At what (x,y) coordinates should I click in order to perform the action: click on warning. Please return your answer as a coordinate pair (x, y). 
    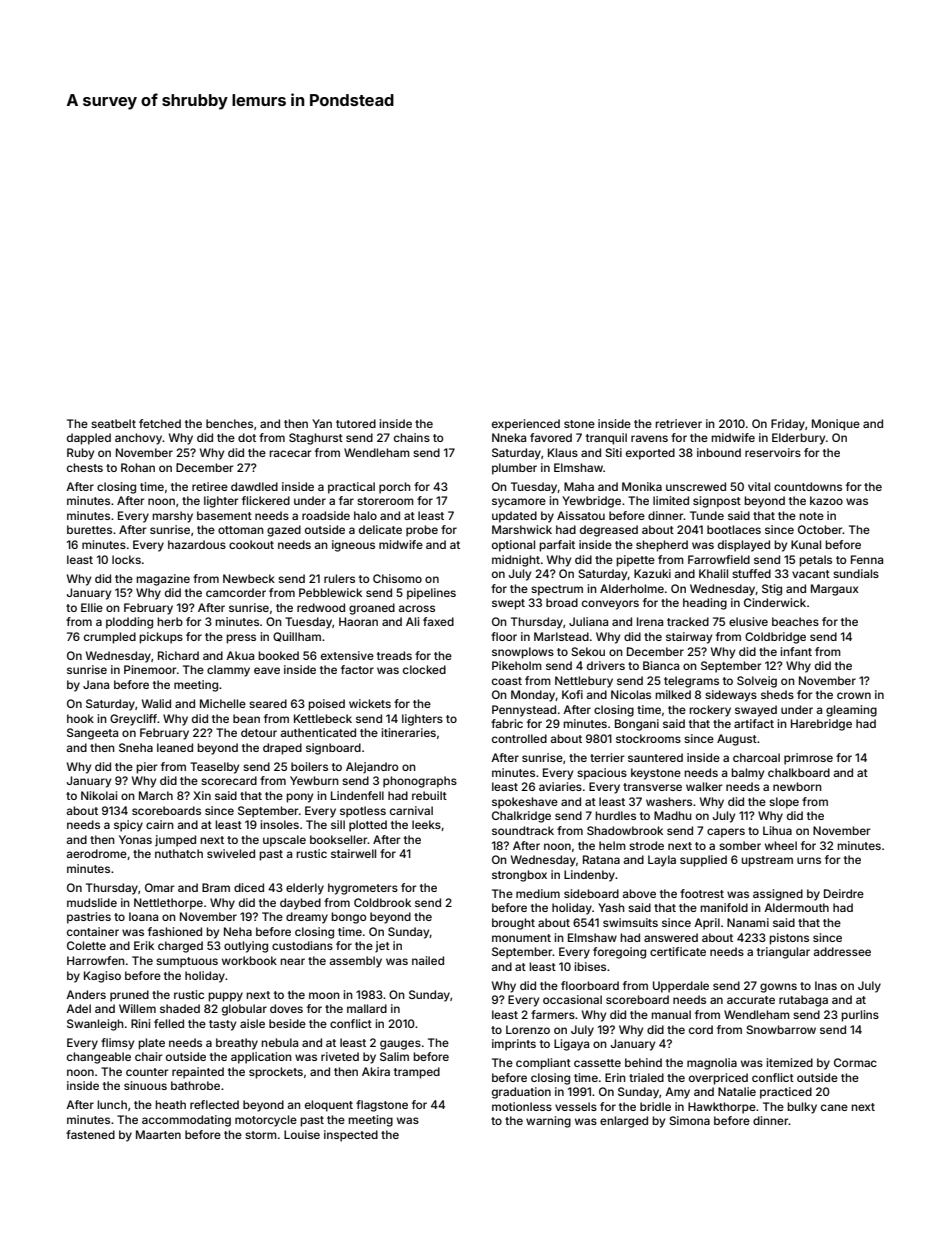
    Looking at the image, I should click on (548, 1122).
